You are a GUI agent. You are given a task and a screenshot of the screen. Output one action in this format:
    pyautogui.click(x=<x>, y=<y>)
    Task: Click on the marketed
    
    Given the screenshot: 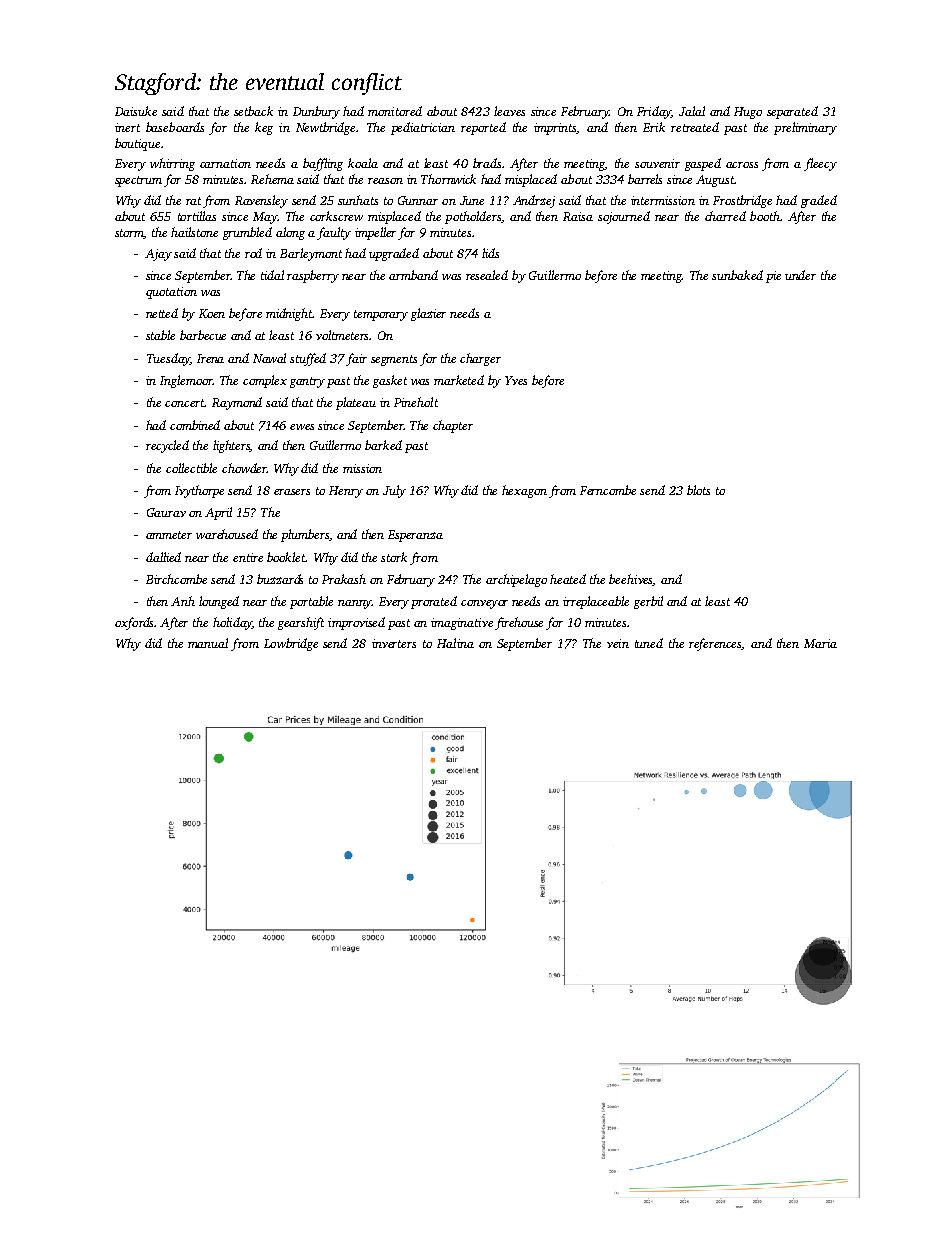 What is the action you would take?
    pyautogui.click(x=459, y=380)
